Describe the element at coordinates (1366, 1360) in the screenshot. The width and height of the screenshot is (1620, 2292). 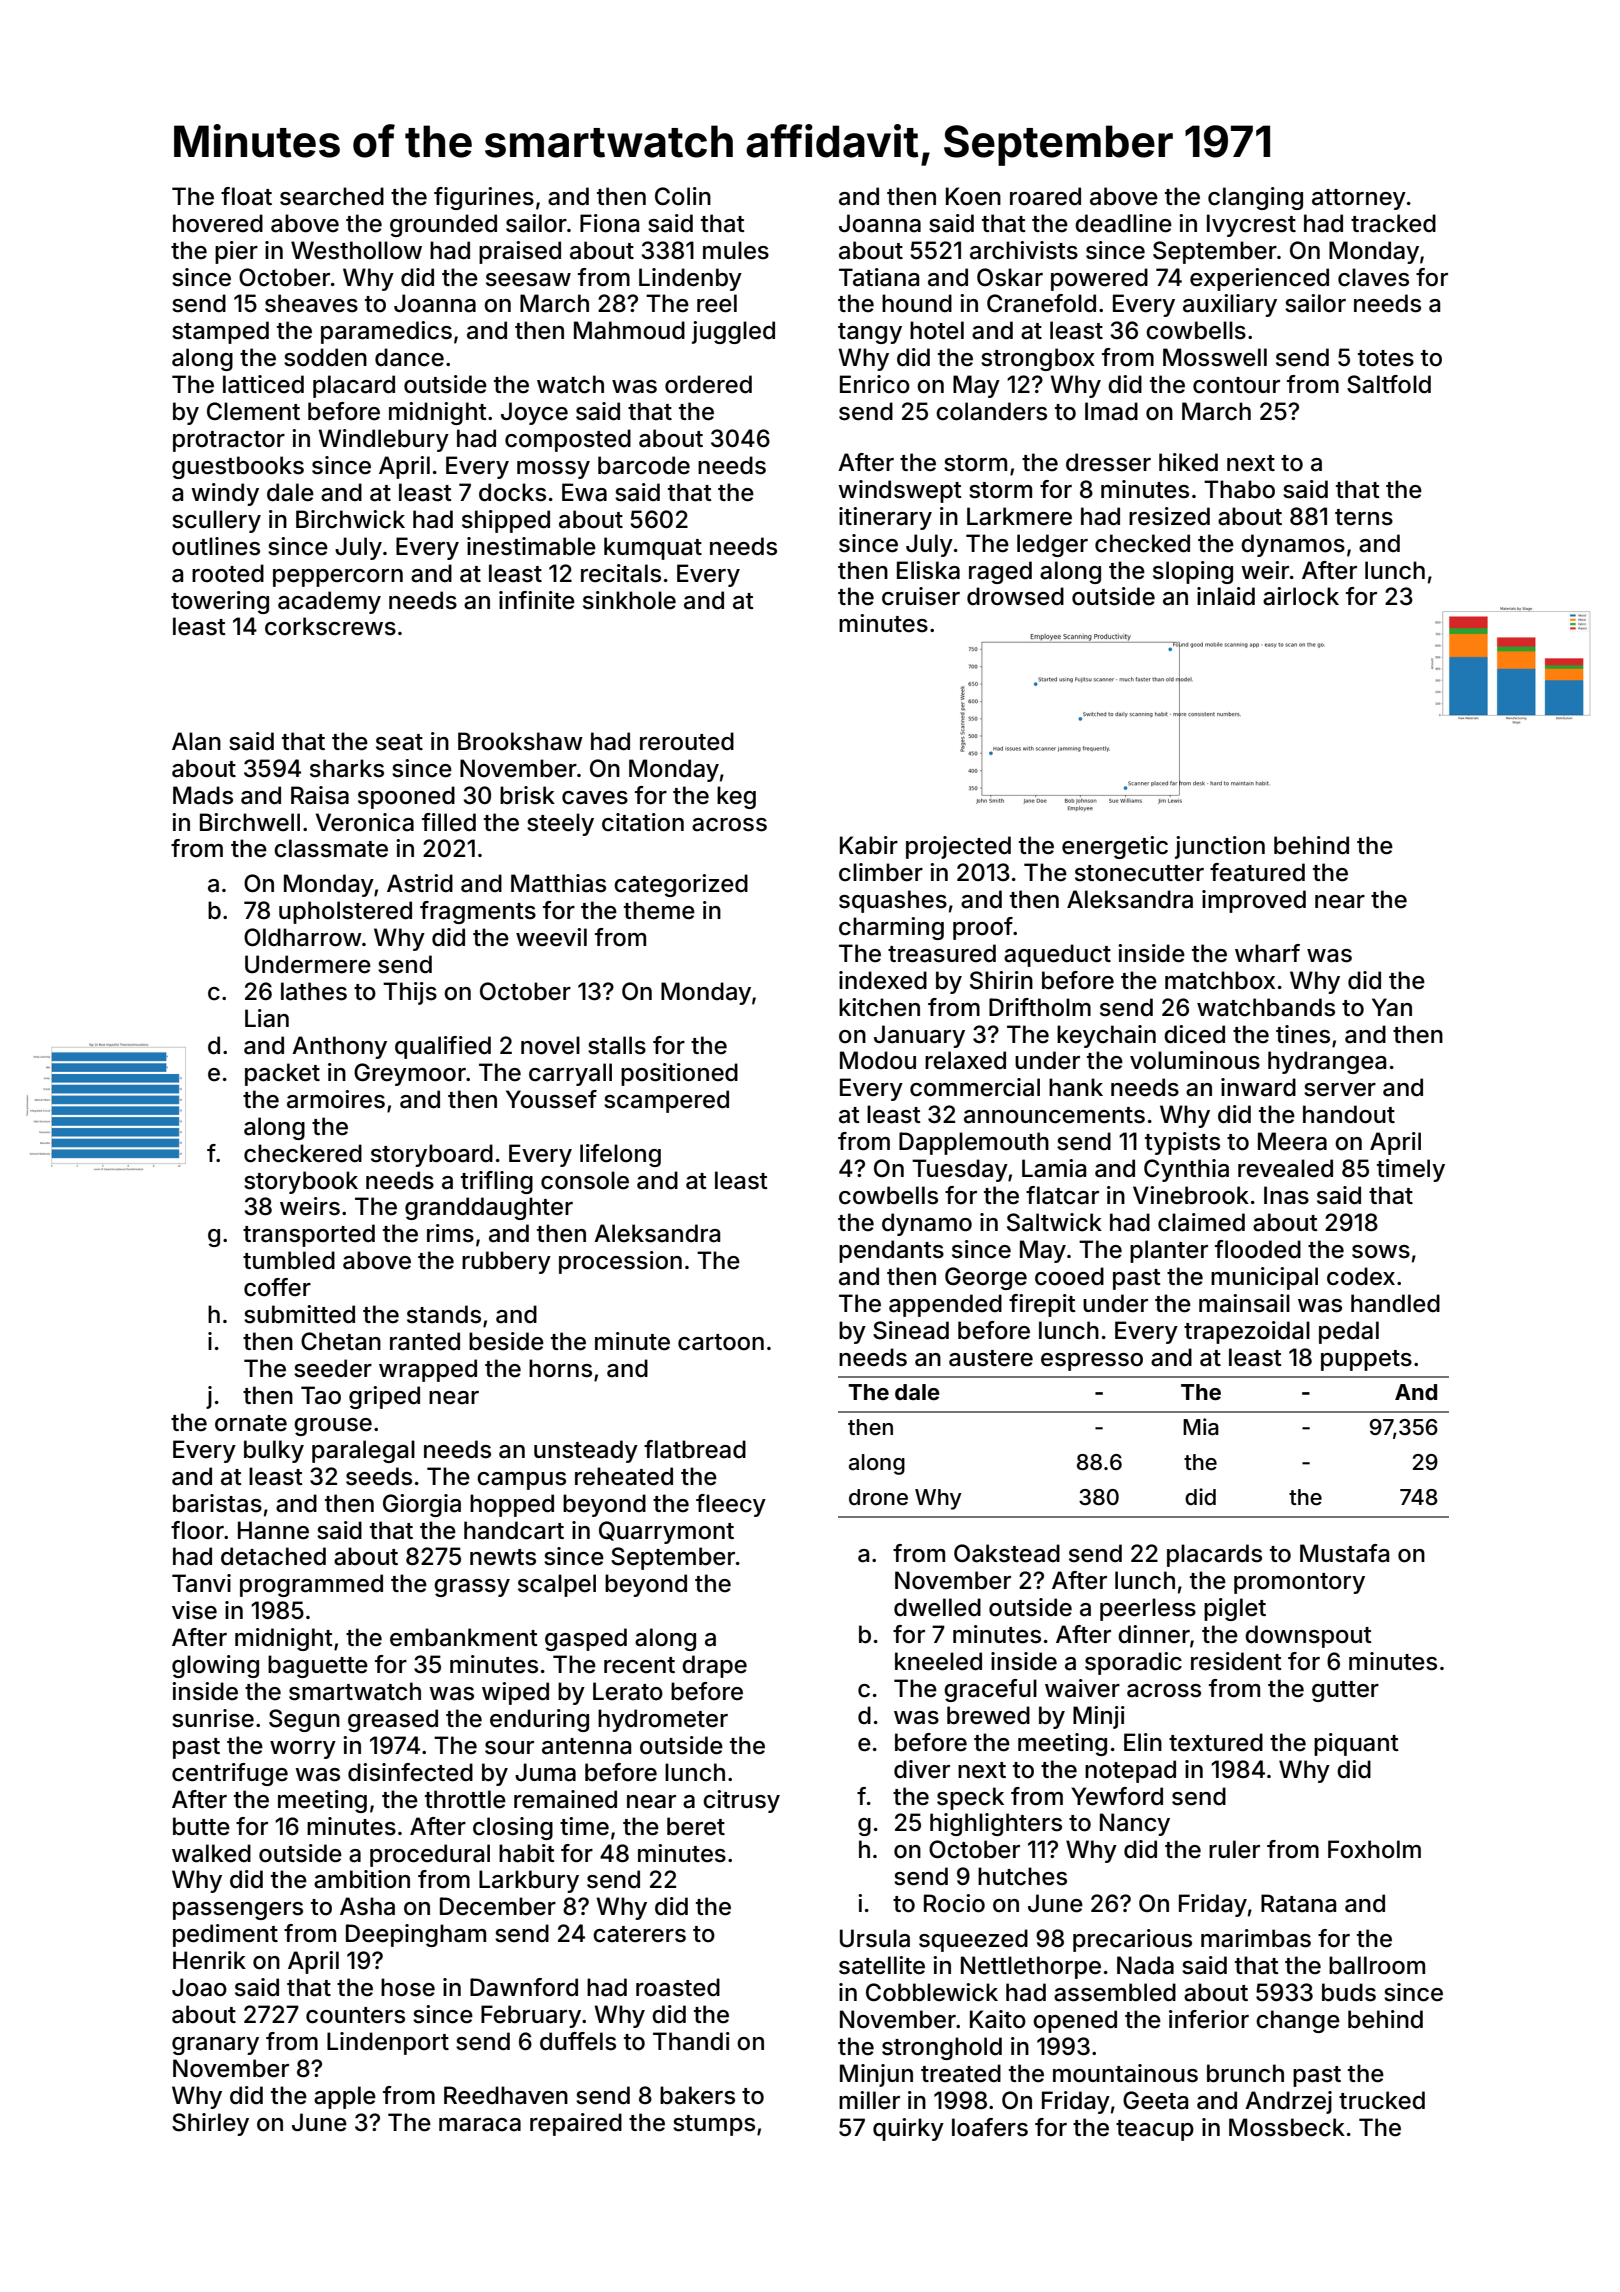
I see `puppets` at that location.
